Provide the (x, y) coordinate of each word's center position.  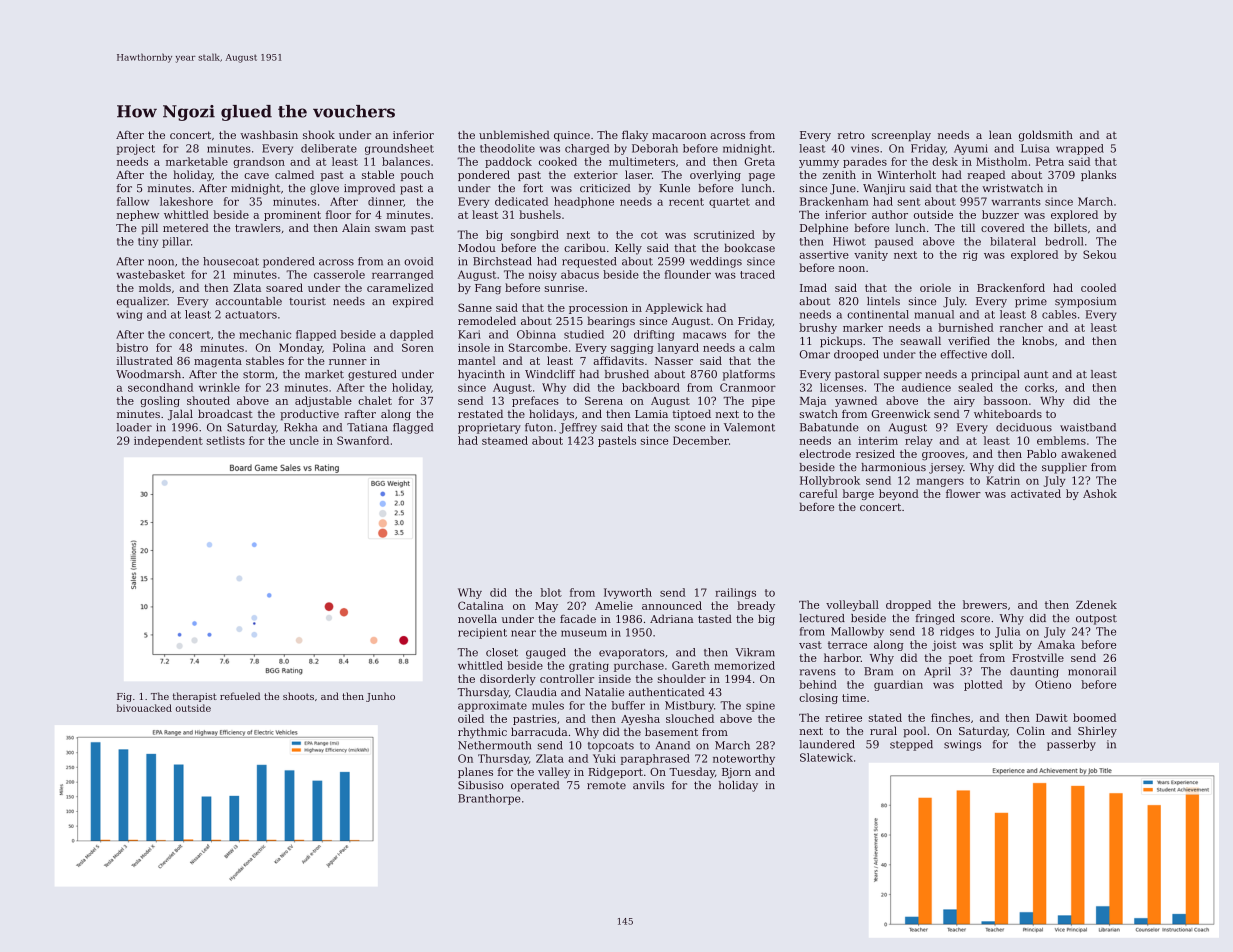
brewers (985, 604)
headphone (584, 202)
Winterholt (906, 174)
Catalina (481, 605)
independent (168, 441)
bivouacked (144, 708)
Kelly (628, 249)
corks (1039, 387)
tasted (715, 618)
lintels (883, 301)
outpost (1096, 619)
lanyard (678, 348)
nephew (138, 215)
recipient (482, 633)
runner (348, 362)
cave (256, 176)
